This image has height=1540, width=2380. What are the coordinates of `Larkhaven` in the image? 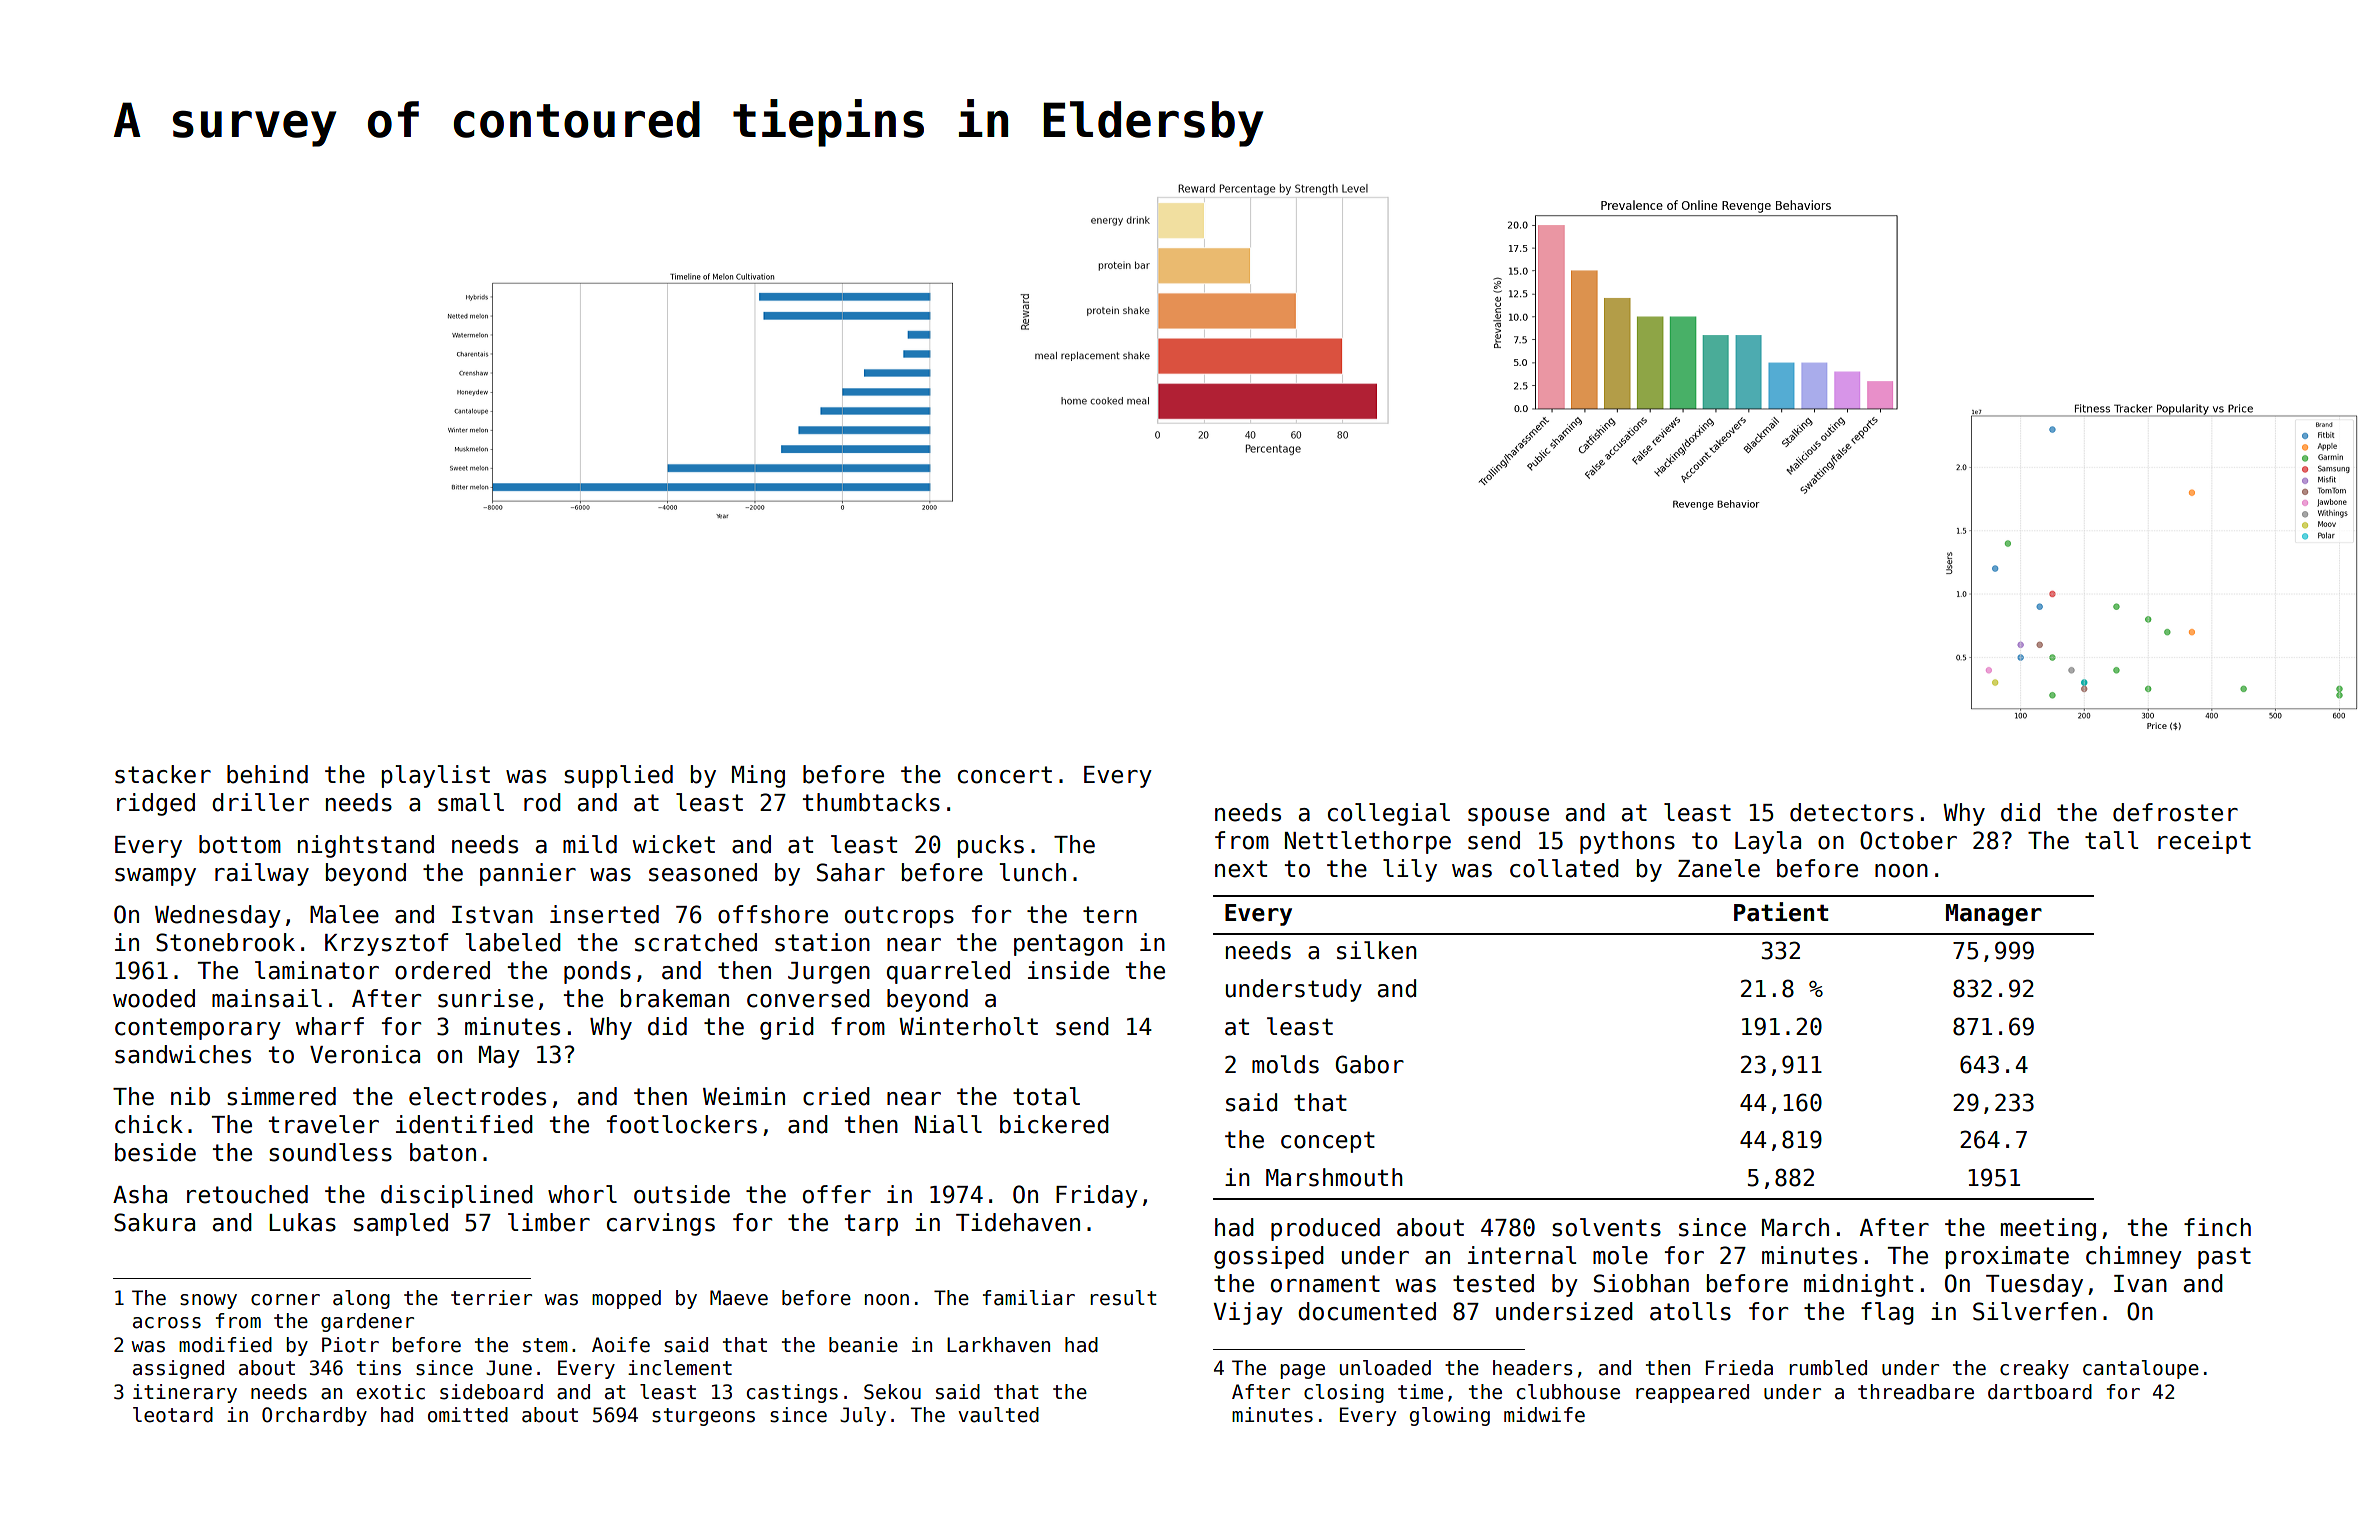 It's located at (998, 1345).
